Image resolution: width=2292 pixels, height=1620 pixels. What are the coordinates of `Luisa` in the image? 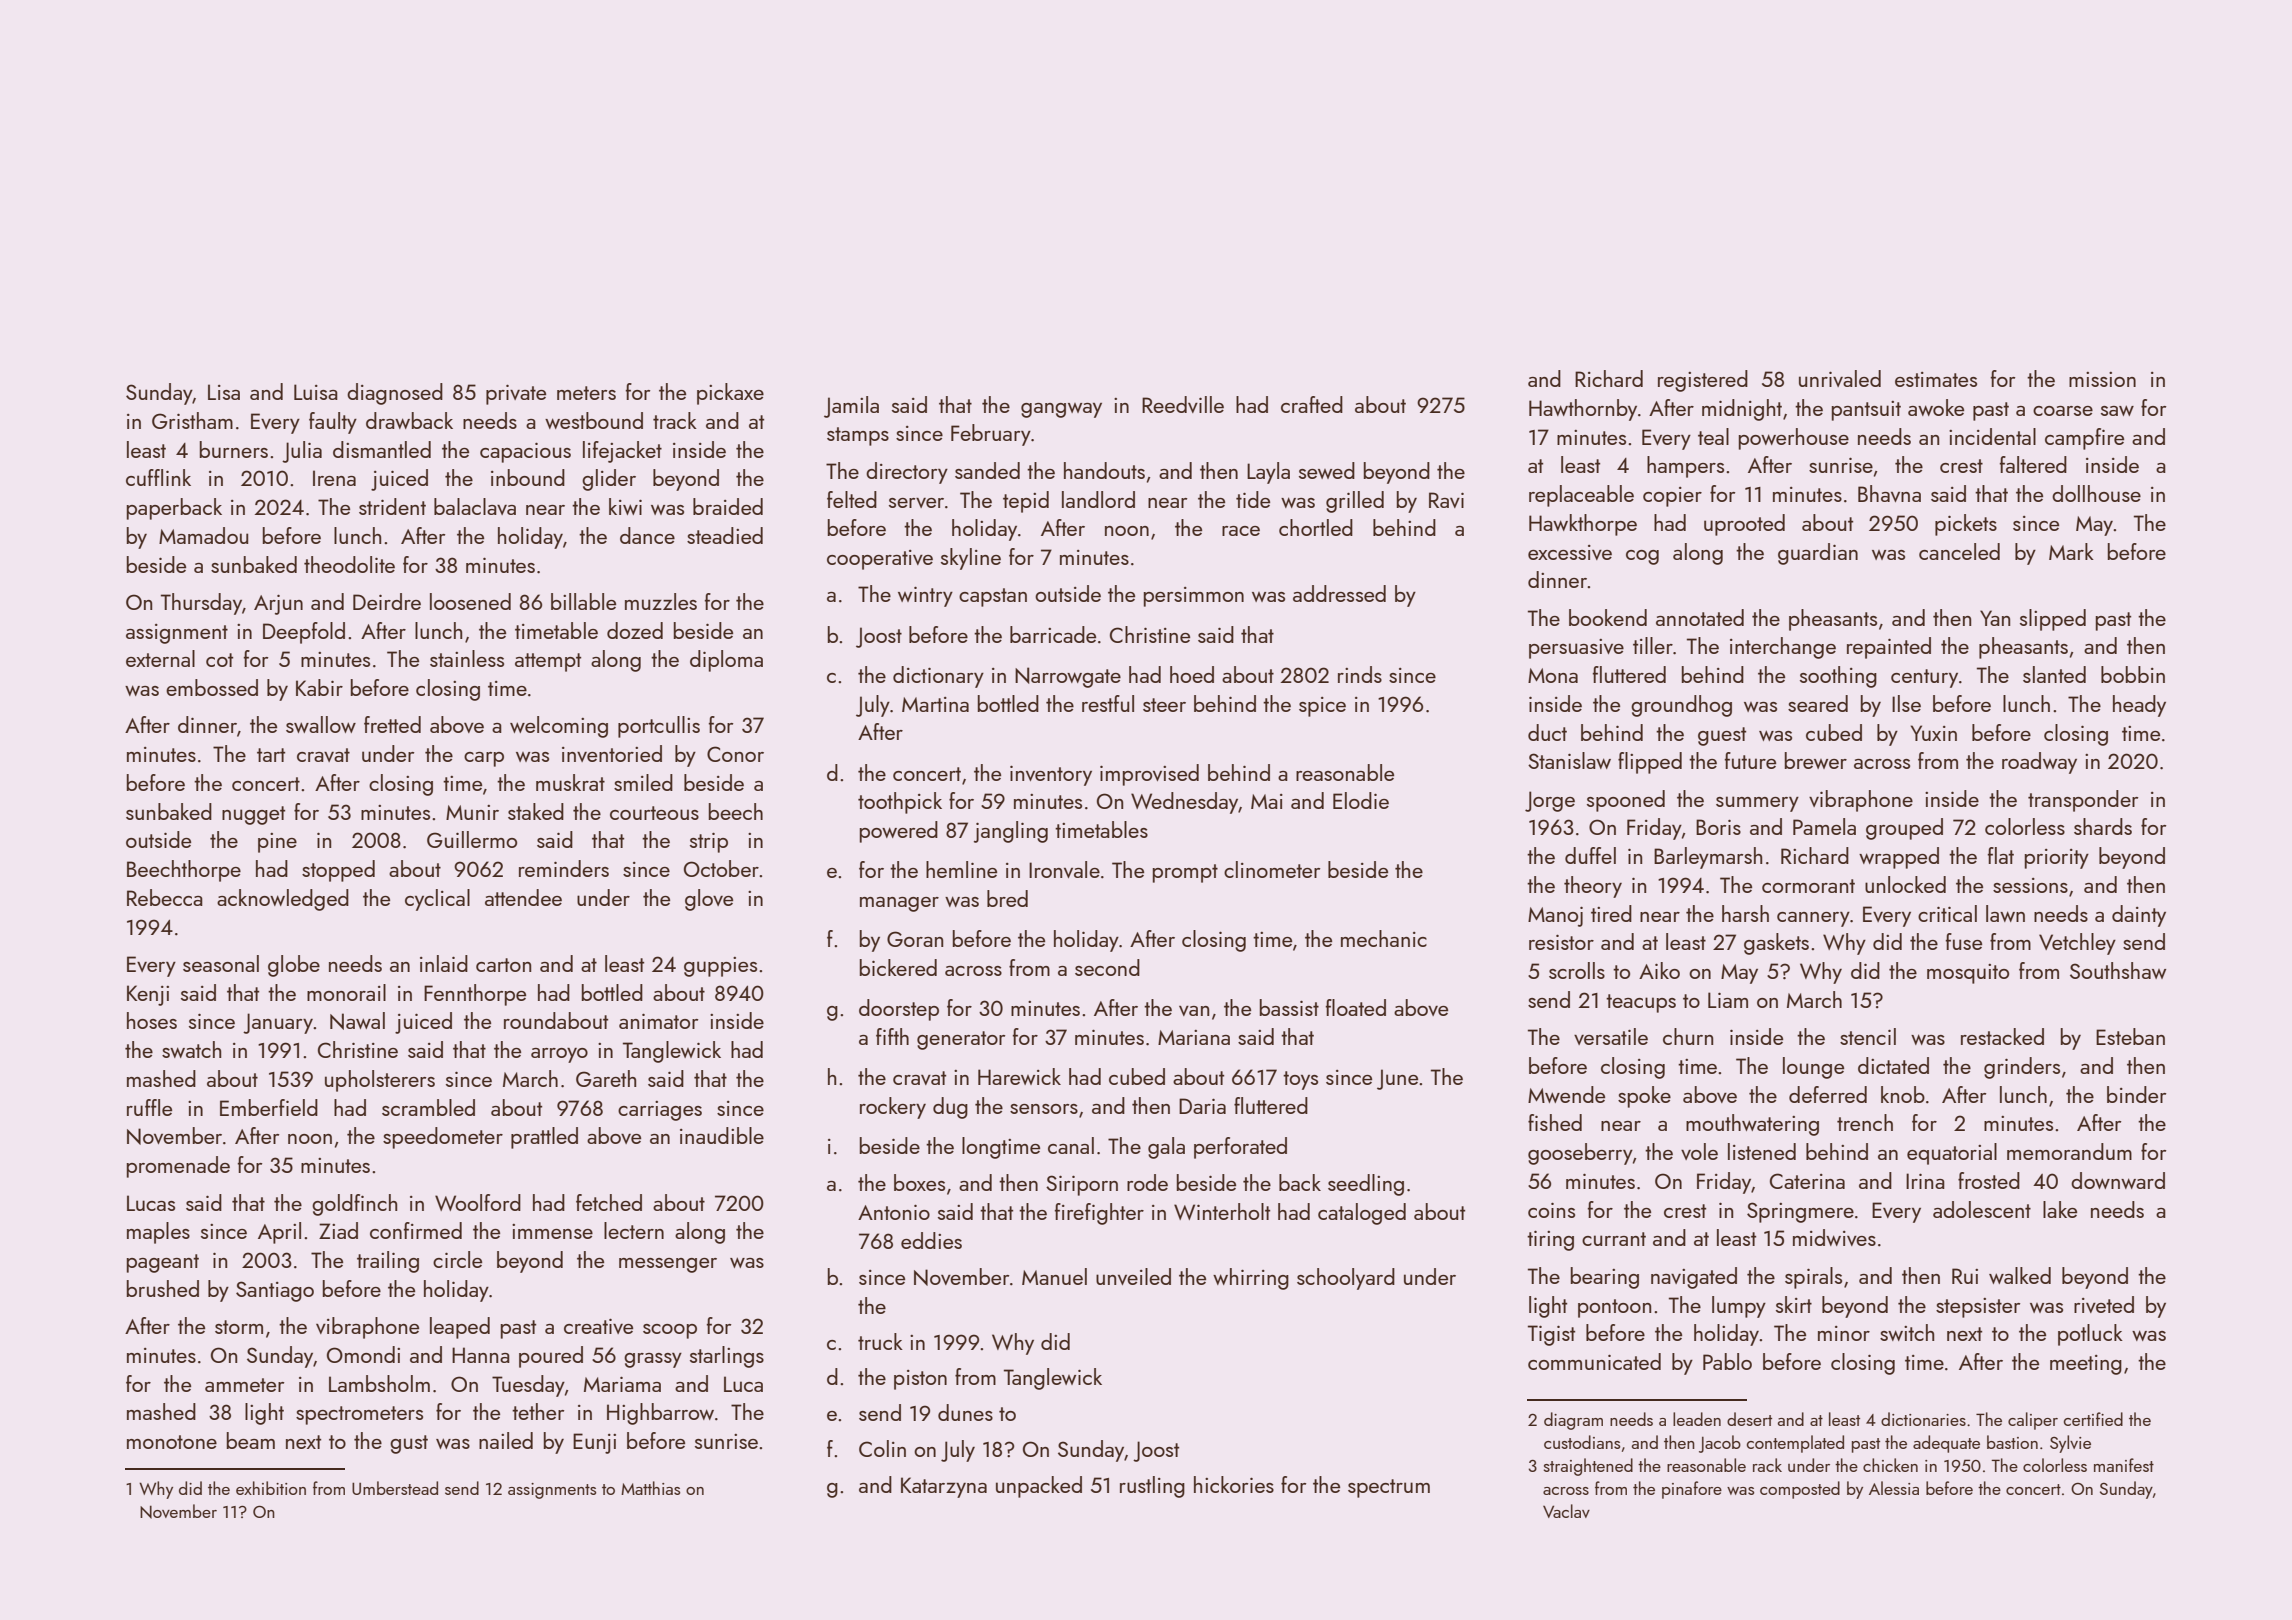 It's located at (316, 392).
